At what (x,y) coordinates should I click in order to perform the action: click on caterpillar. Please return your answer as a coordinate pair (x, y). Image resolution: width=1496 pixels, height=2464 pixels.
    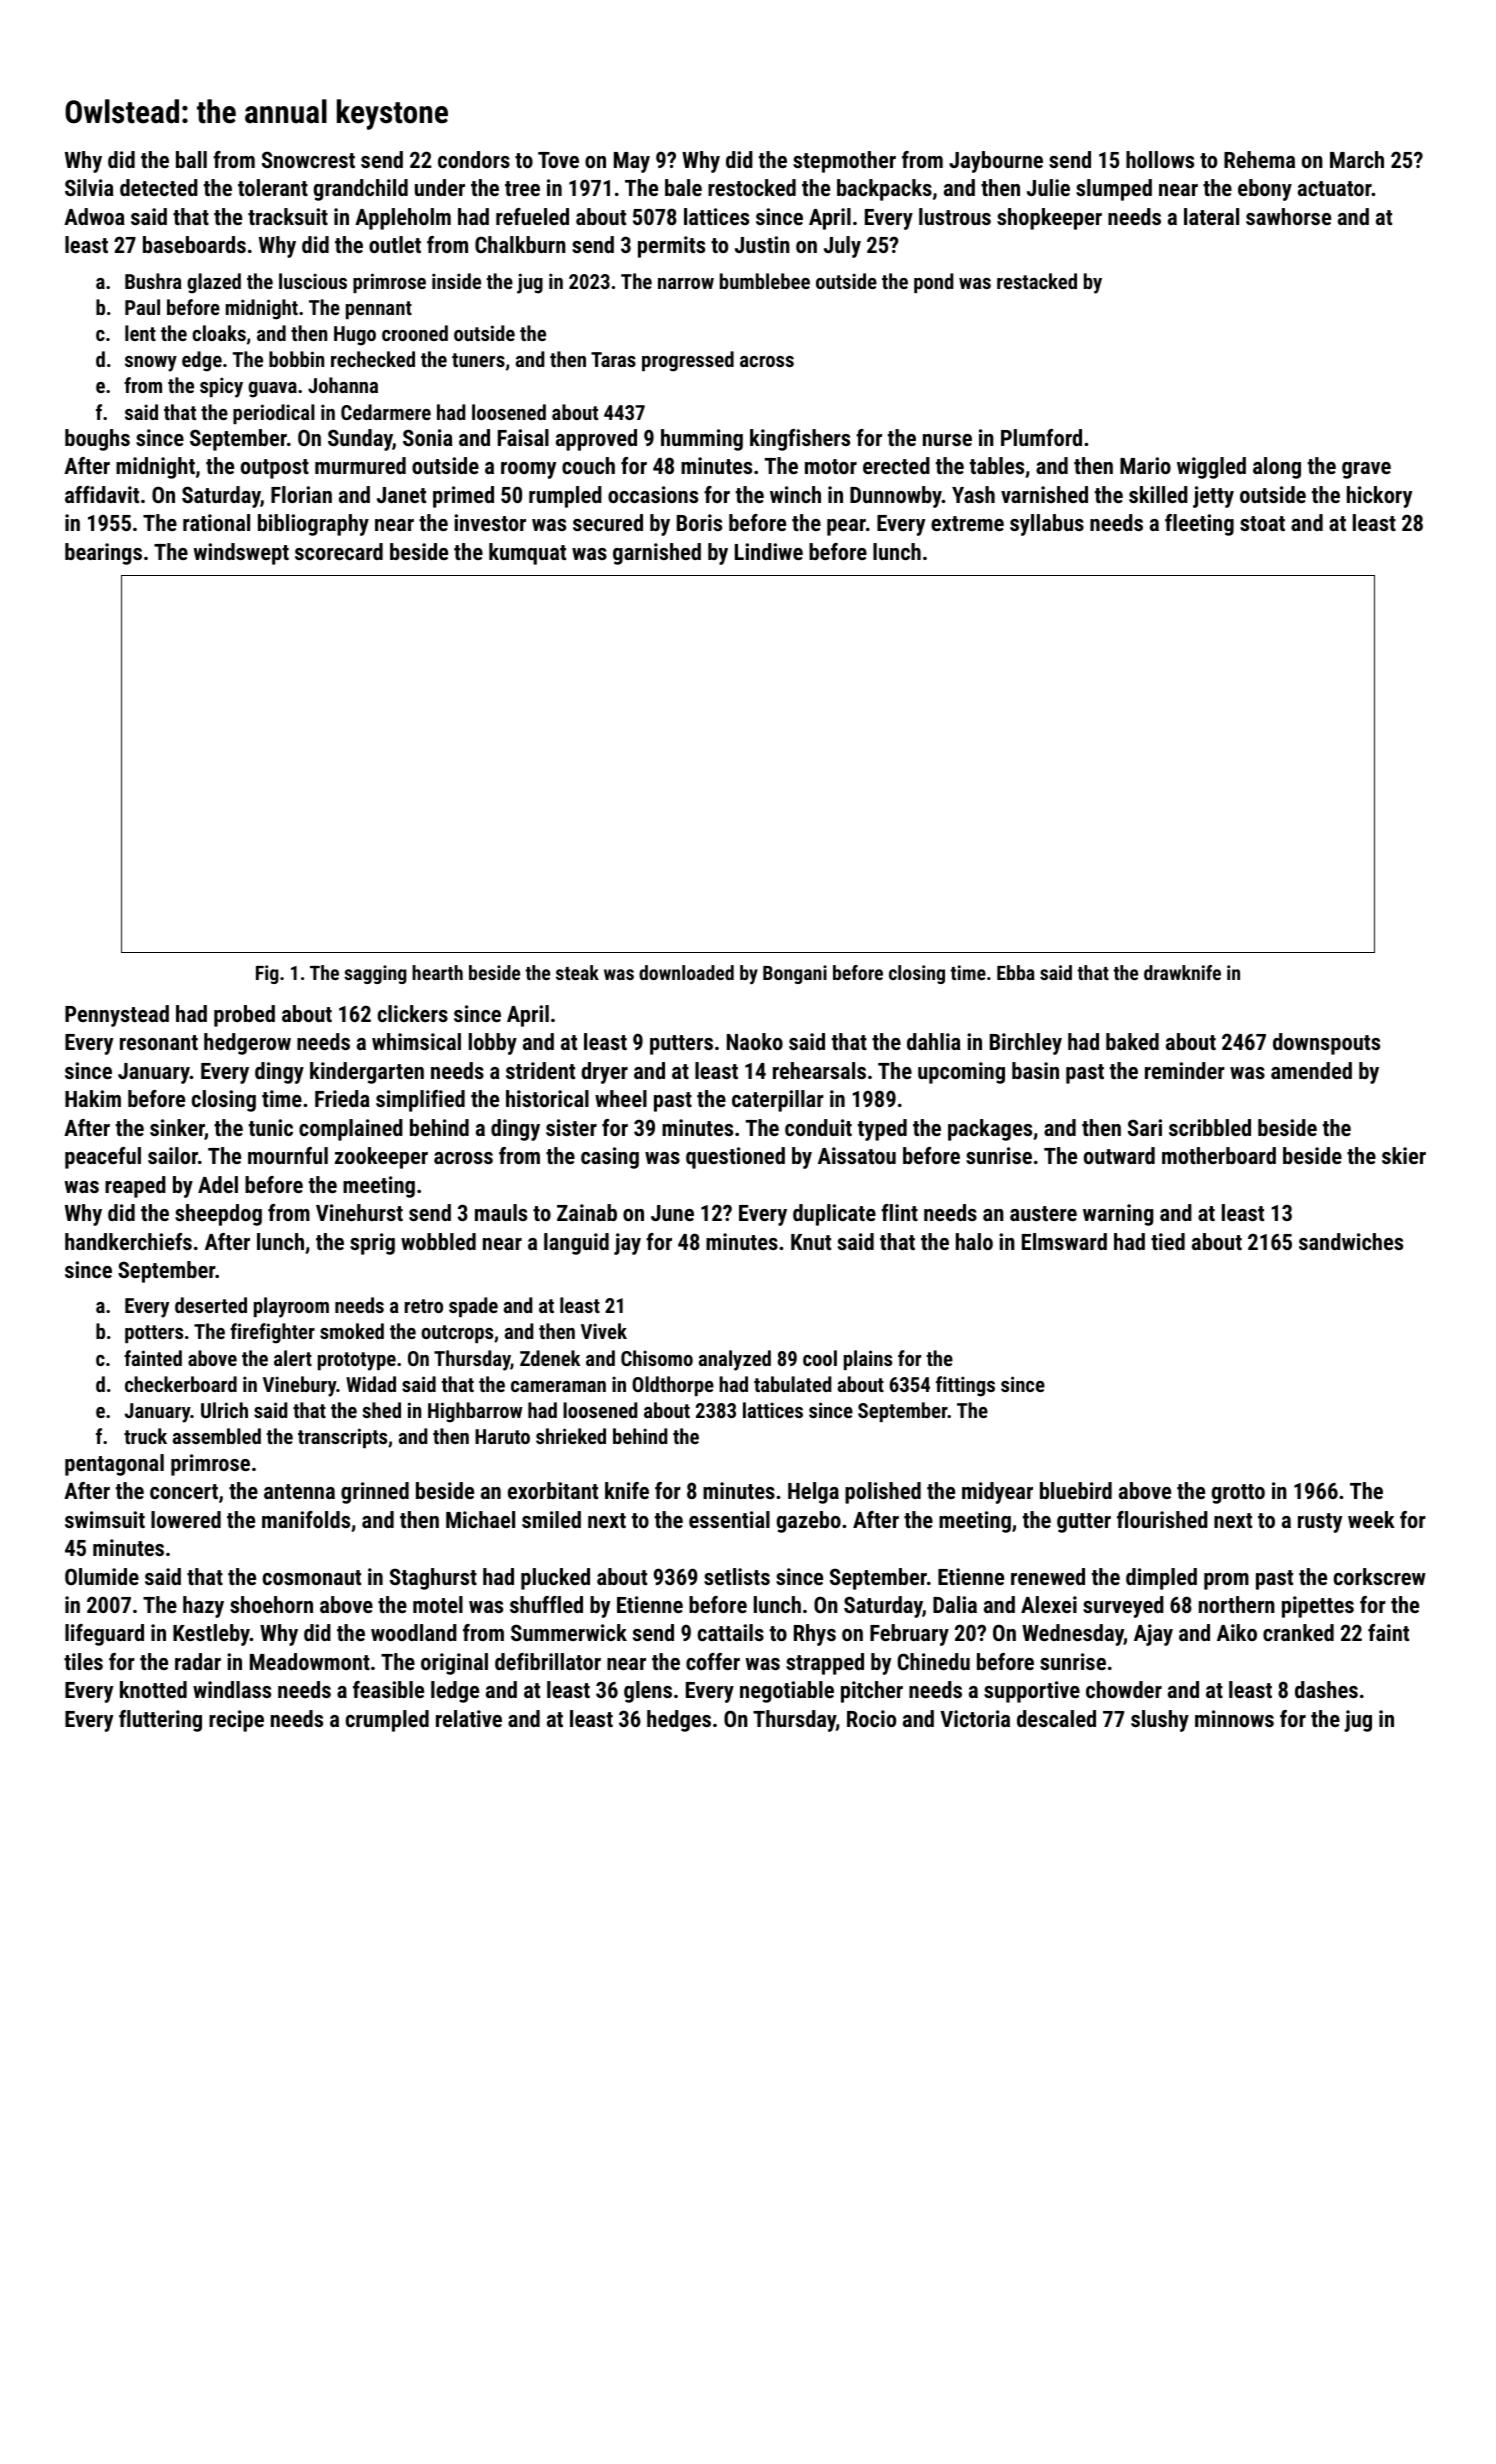
    Looking at the image, I should click on (778, 1101).
